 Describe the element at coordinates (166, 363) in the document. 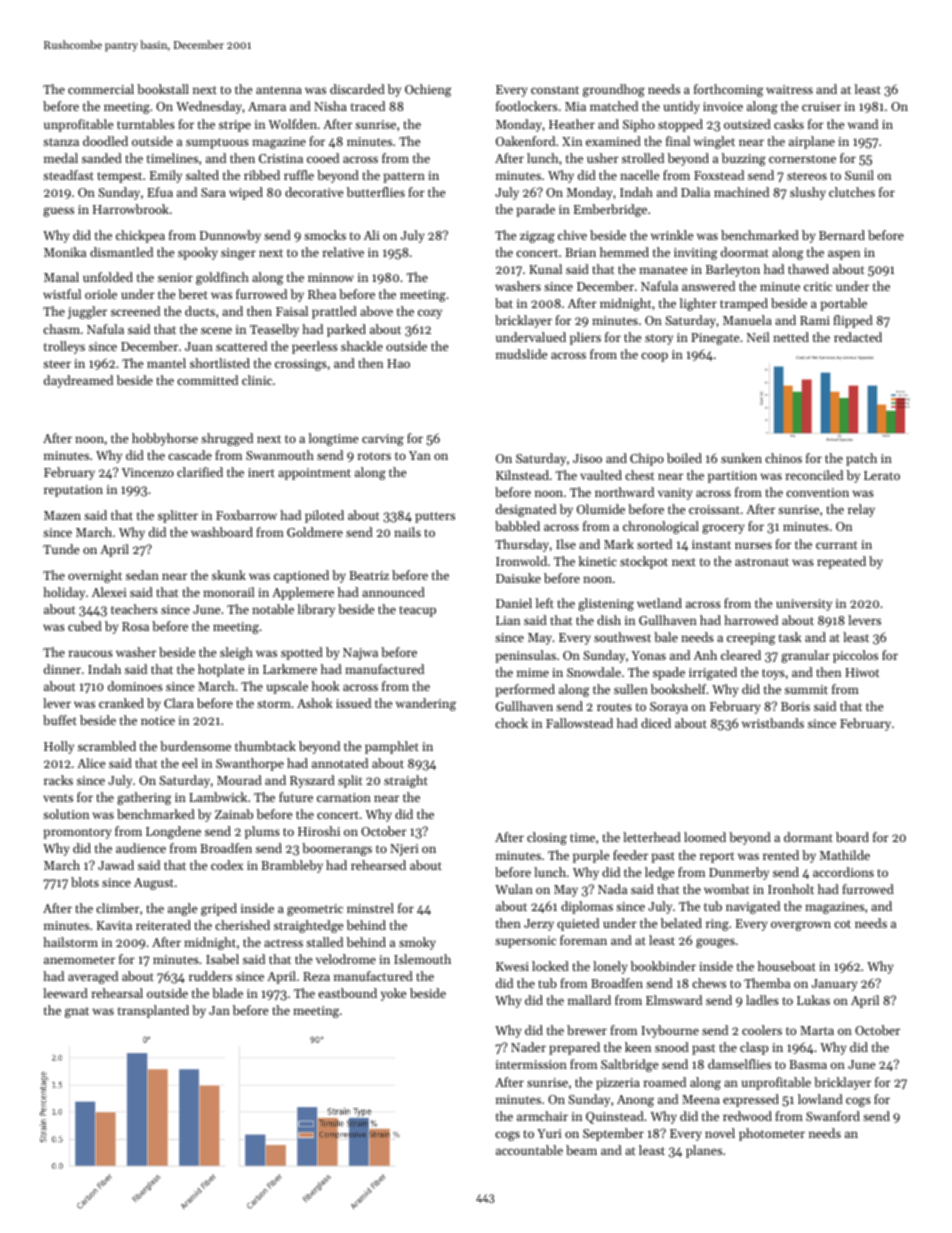

I see `mantel` at that location.
